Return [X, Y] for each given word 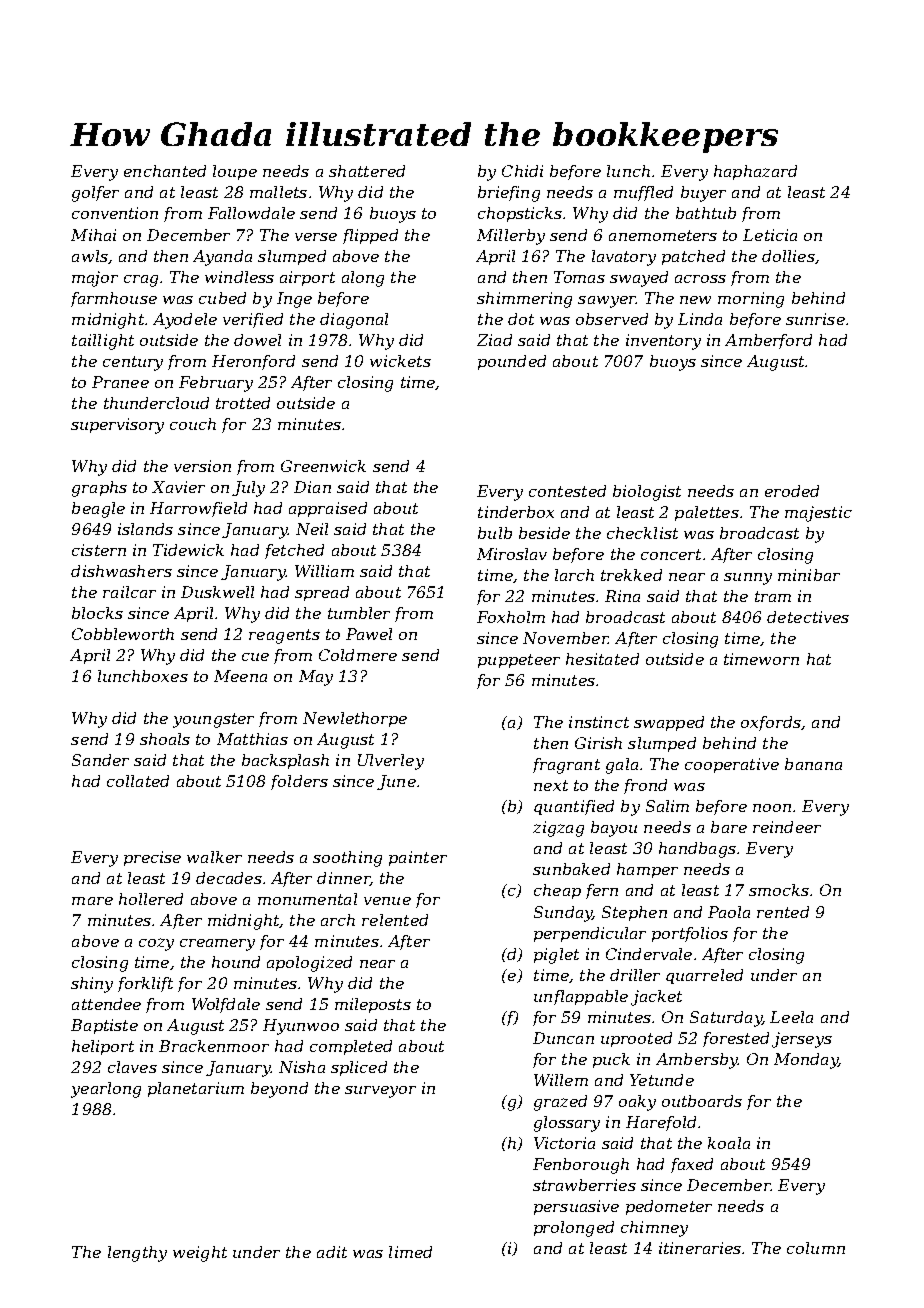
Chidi [522, 171]
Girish [598, 743]
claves [132, 1067]
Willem [561, 1080]
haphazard [755, 172]
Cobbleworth [123, 634]
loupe [235, 172]
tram [773, 596]
